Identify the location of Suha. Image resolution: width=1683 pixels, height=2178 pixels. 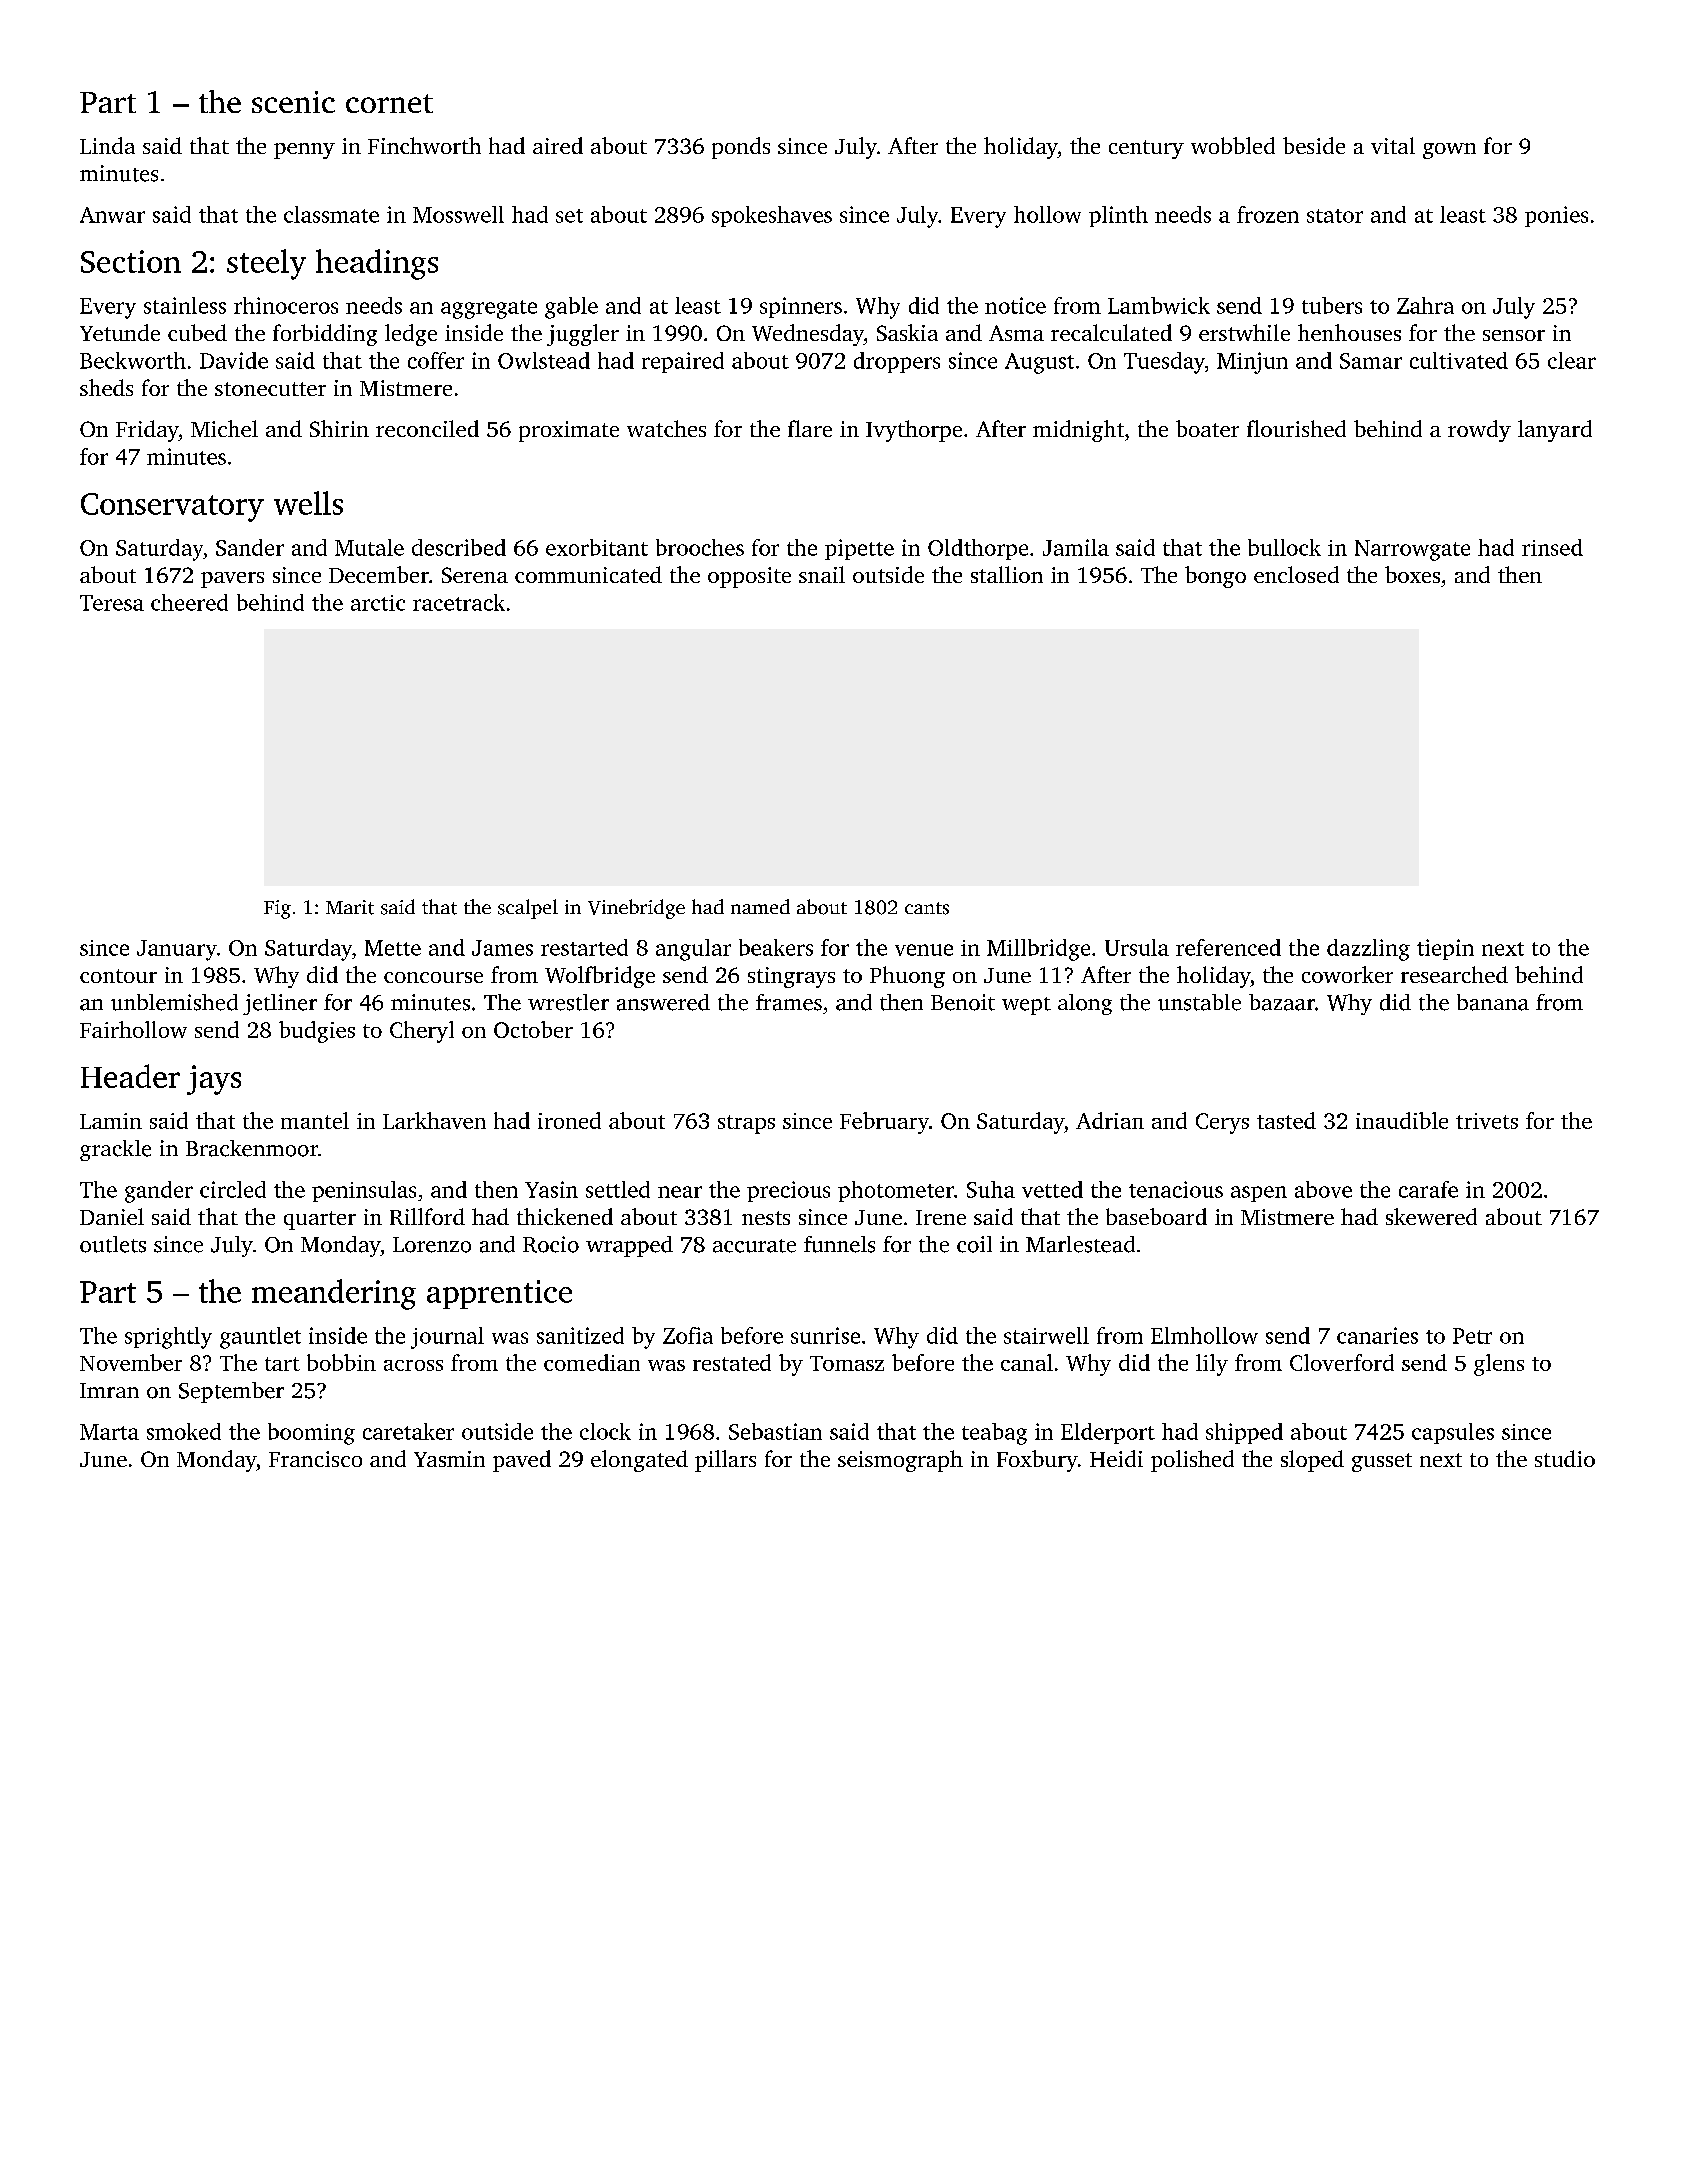
(991, 1189).
